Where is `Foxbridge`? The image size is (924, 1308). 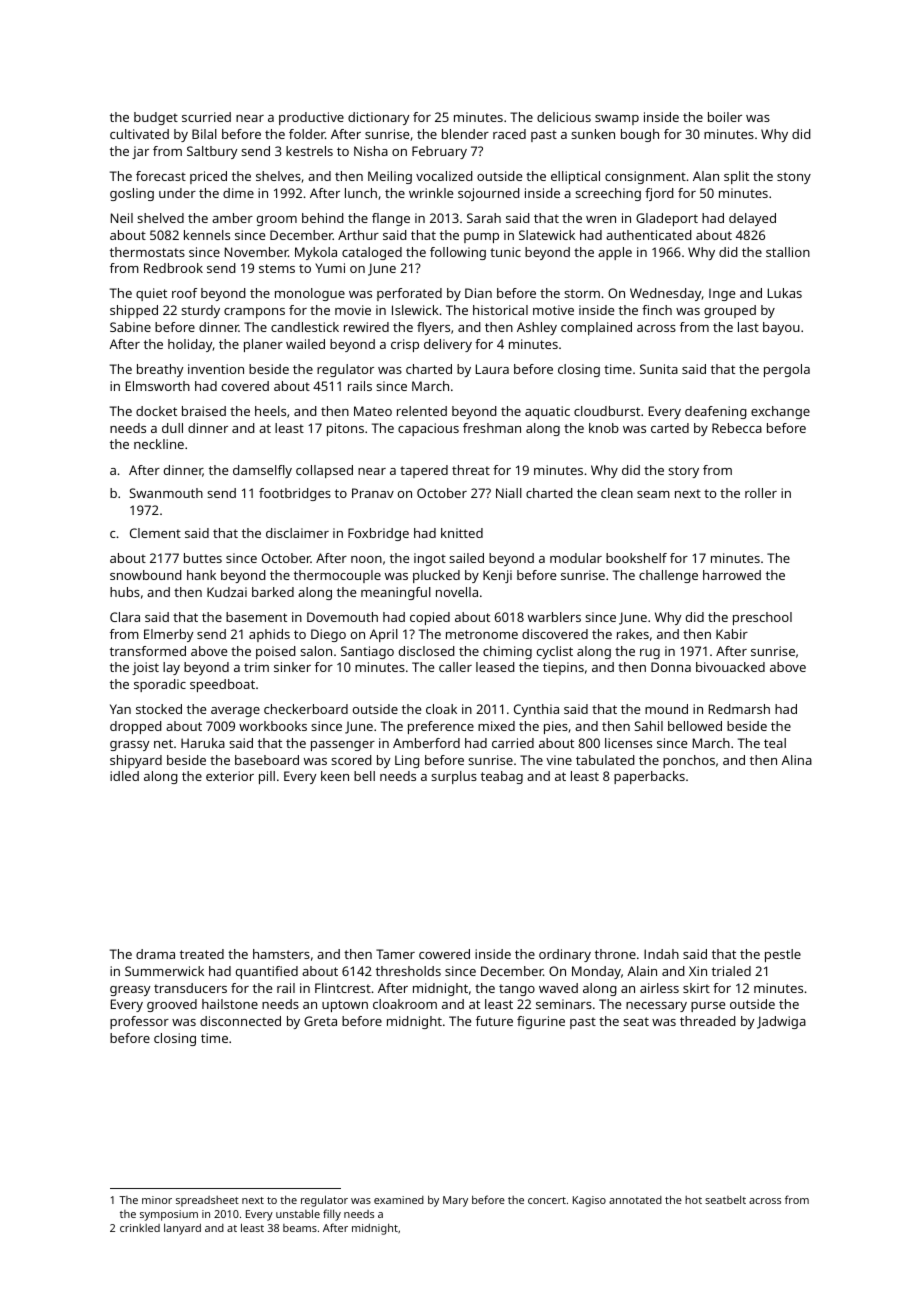 Foxbridge is located at coordinates (378, 534).
